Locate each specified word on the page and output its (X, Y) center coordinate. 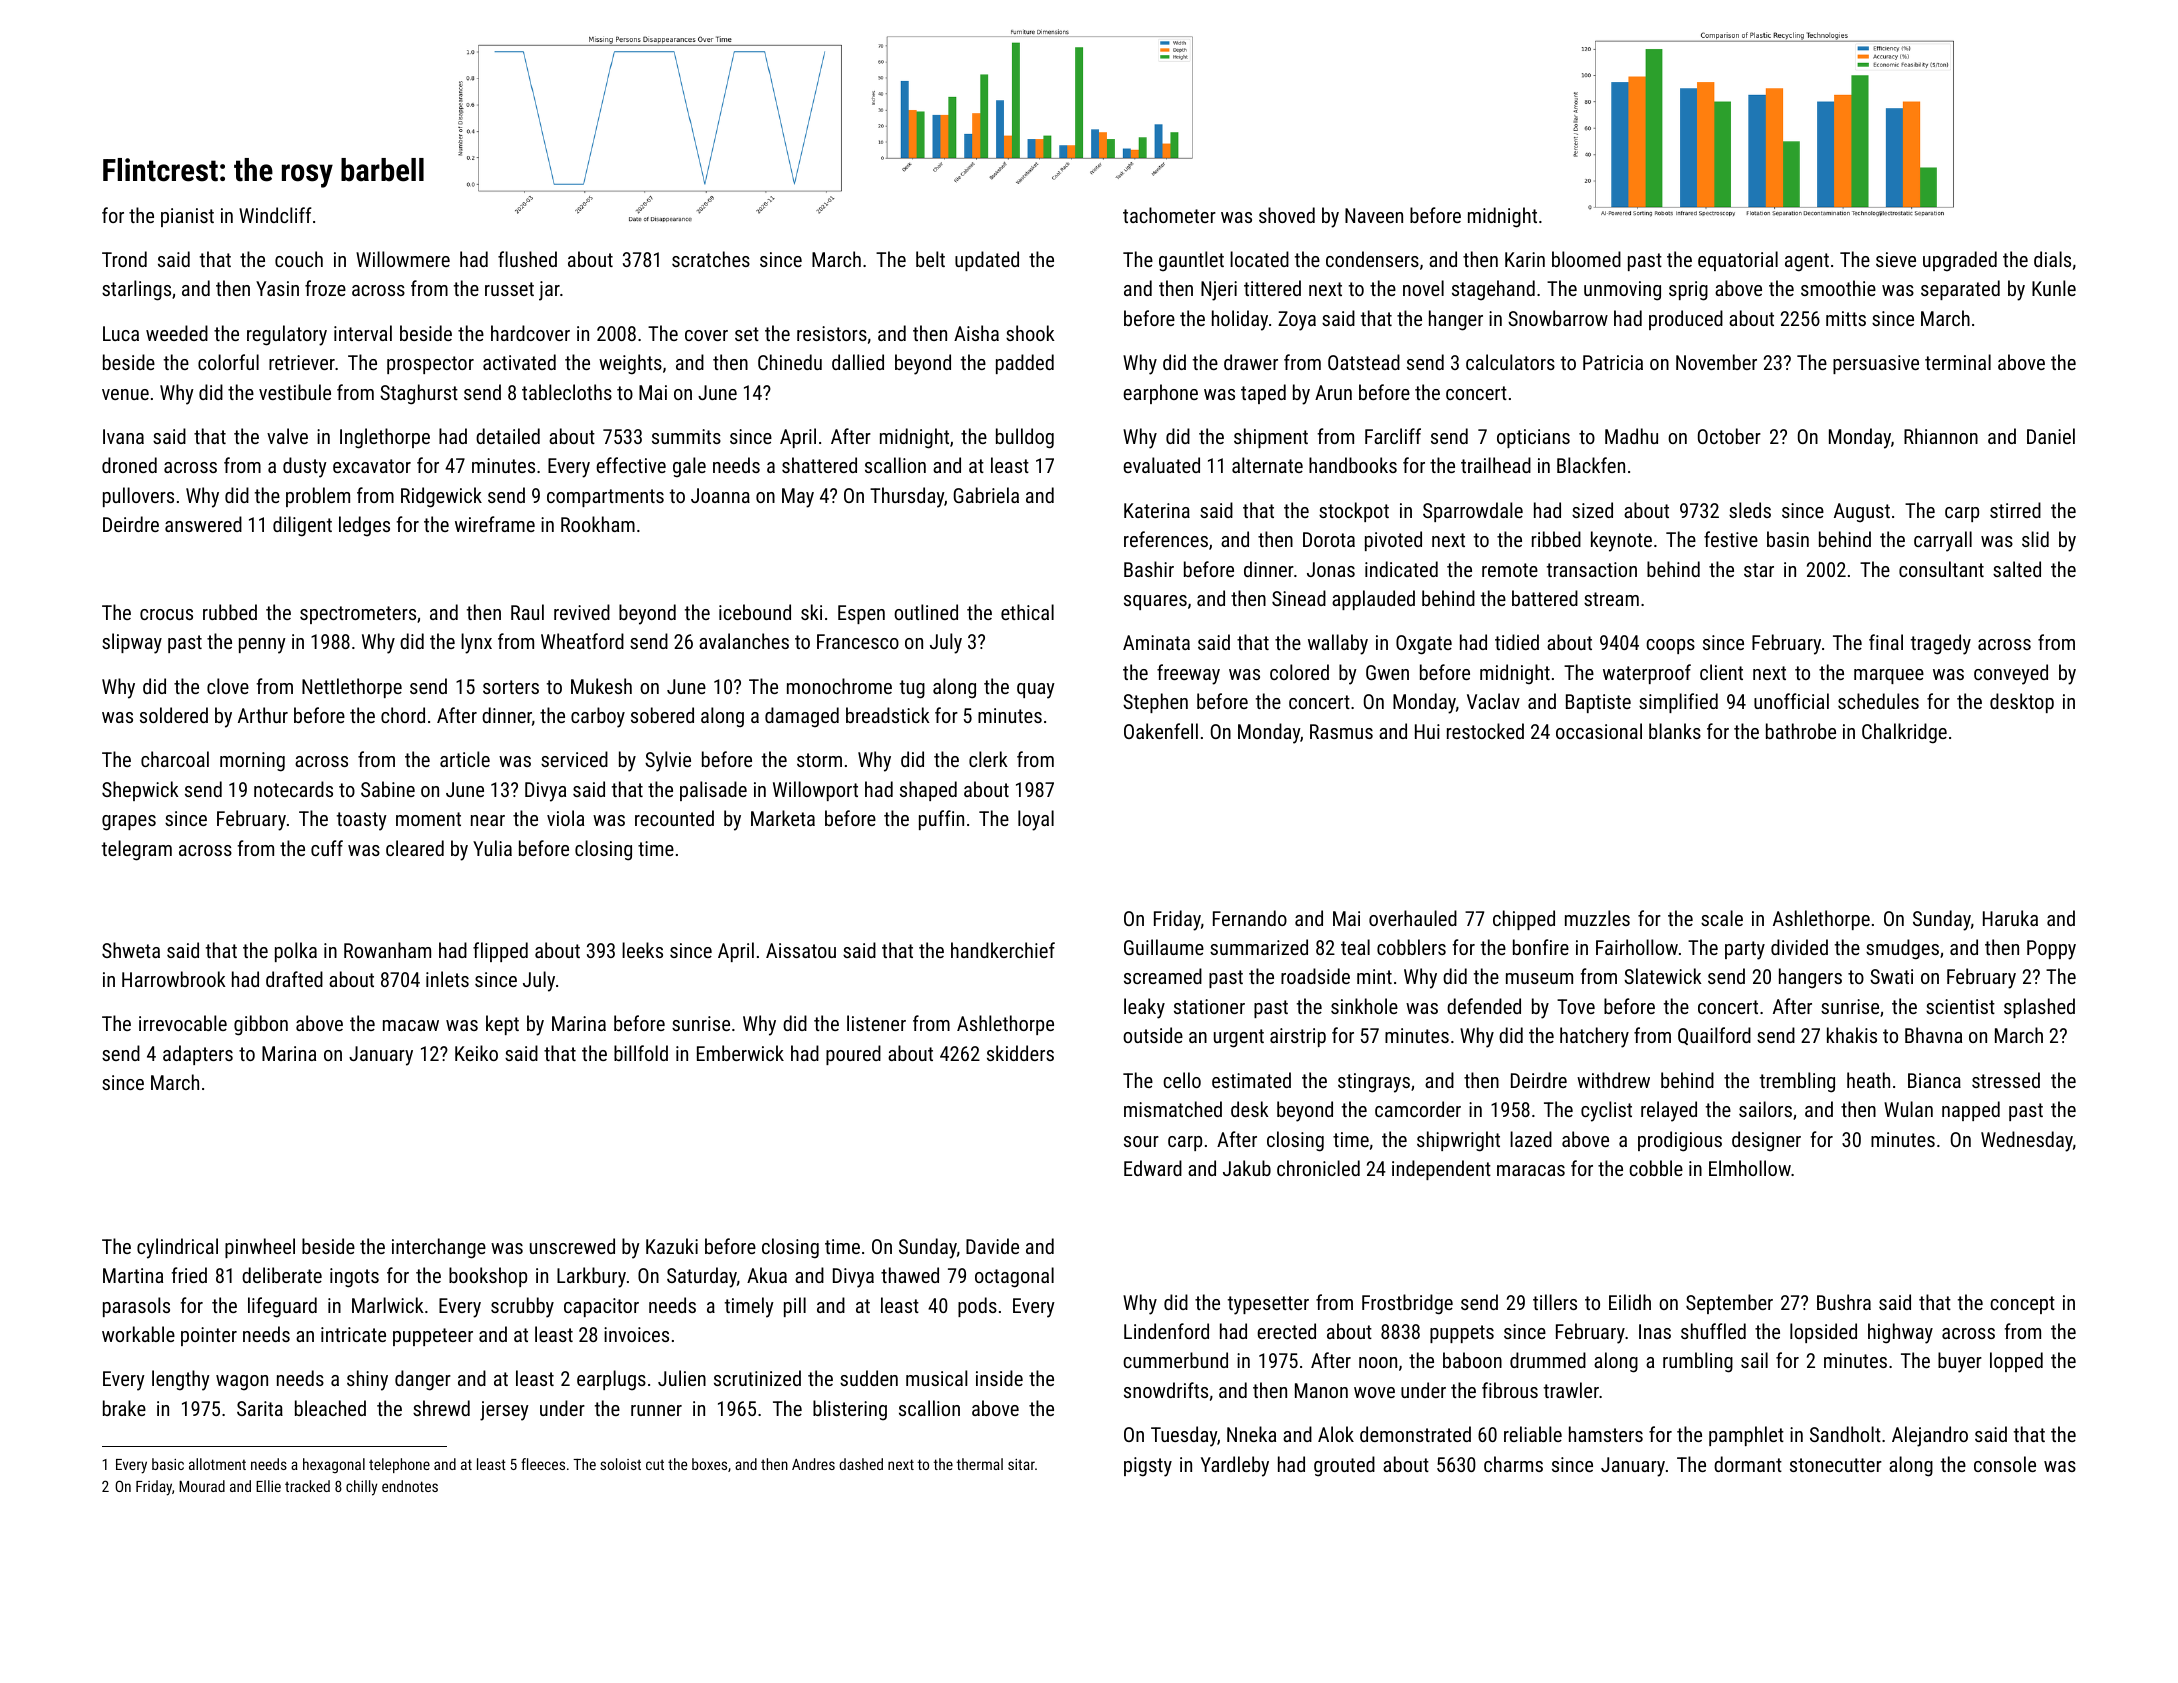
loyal (1036, 820)
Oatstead (1364, 362)
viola (565, 818)
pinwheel (260, 1248)
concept (2022, 1305)
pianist (187, 217)
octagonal (1014, 1277)
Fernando (1250, 918)
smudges (1902, 949)
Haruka (2010, 918)
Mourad (202, 1486)
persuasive (1876, 364)
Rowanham (387, 950)
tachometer (1169, 215)
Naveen (1374, 215)
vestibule (295, 392)
